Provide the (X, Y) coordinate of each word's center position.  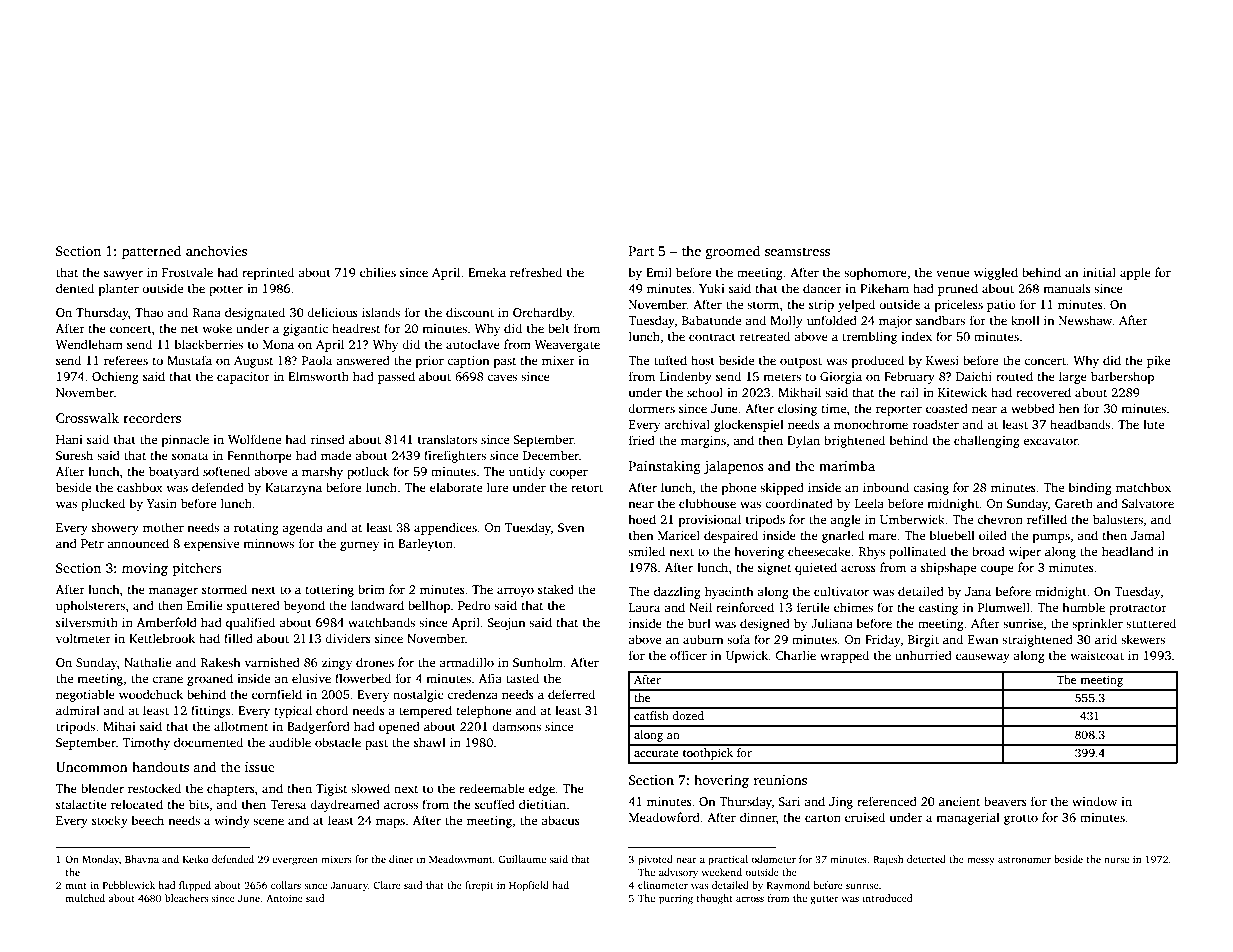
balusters (1118, 519)
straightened (1037, 640)
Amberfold (167, 622)
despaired (731, 536)
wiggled (996, 273)
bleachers (186, 898)
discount (470, 312)
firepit (479, 886)
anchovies (216, 250)
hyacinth (729, 592)
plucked (103, 504)
